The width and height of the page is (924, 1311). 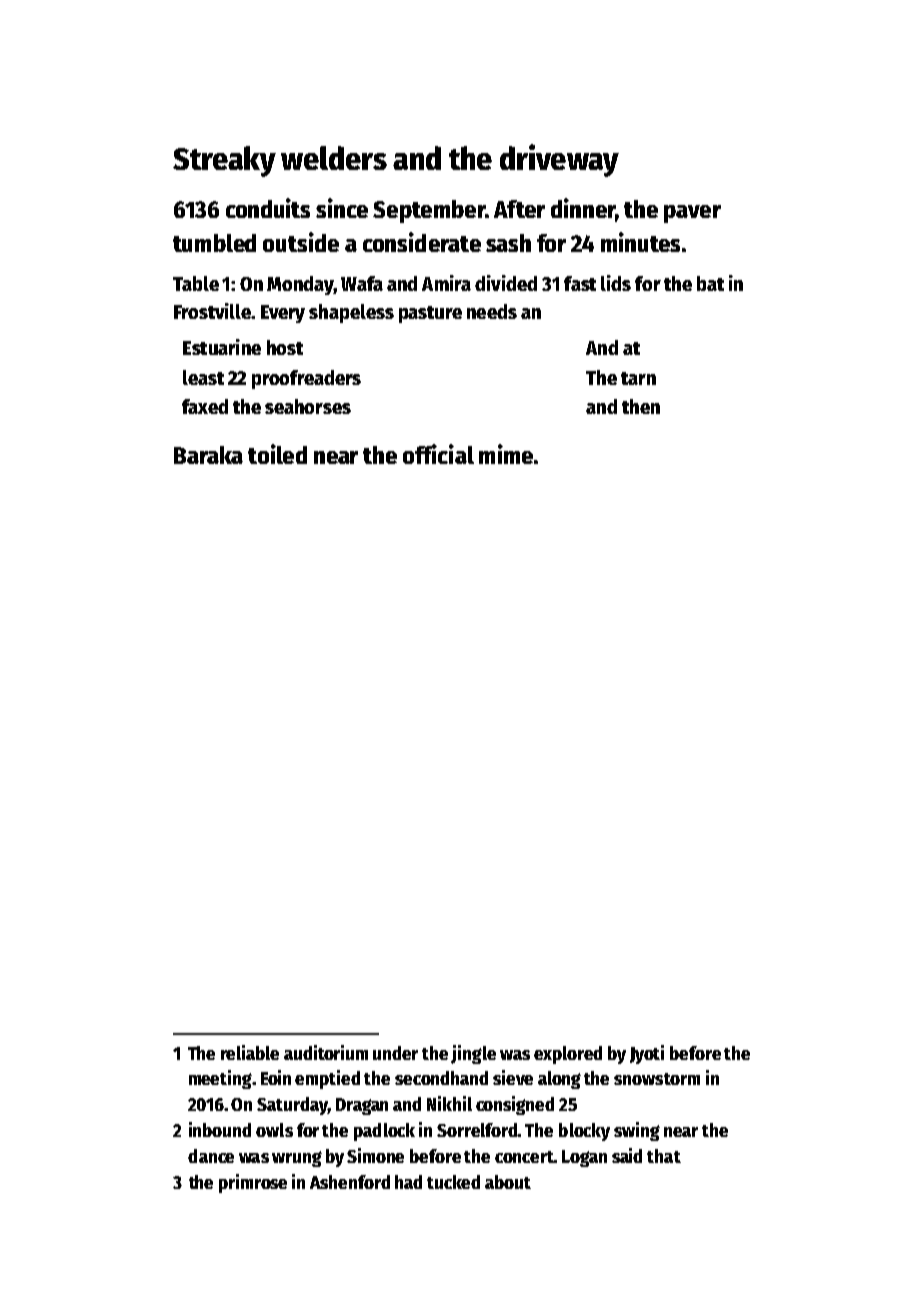 I want to click on official, so click(x=438, y=454).
